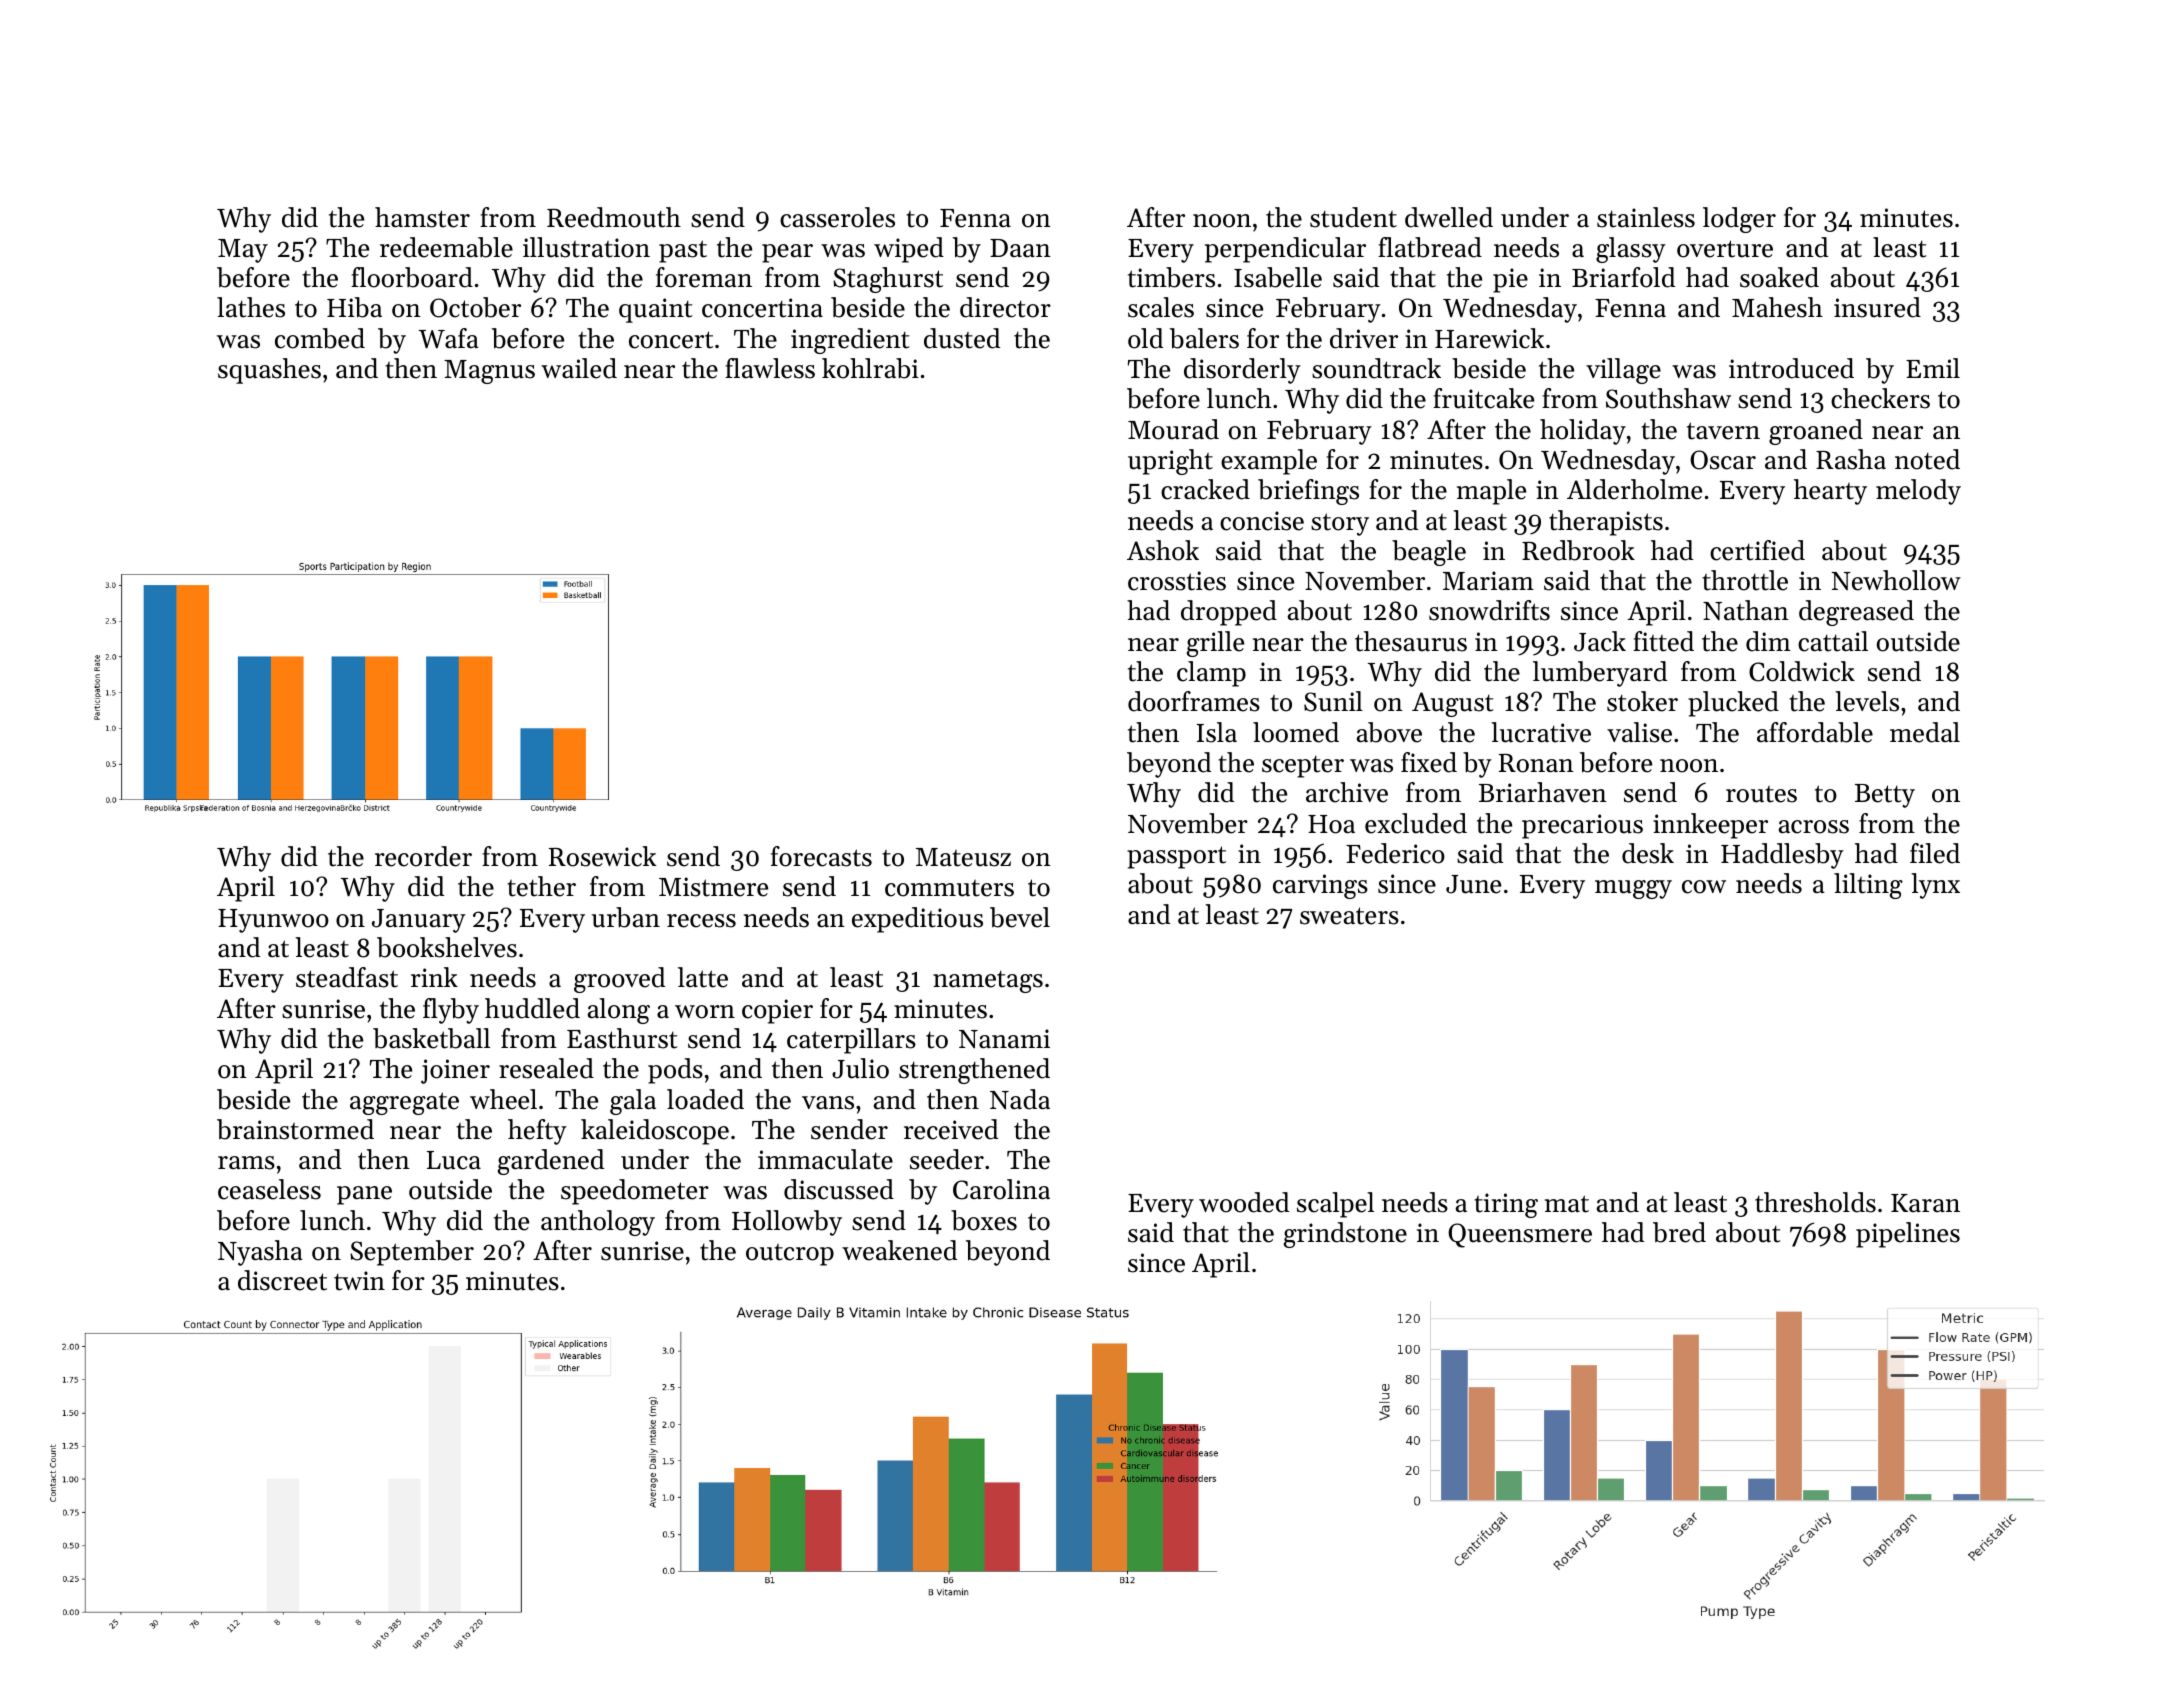 The width and height of the screenshot is (2178, 1683). What do you see at coordinates (790, 1255) in the screenshot?
I see `outcrop` at bounding box center [790, 1255].
